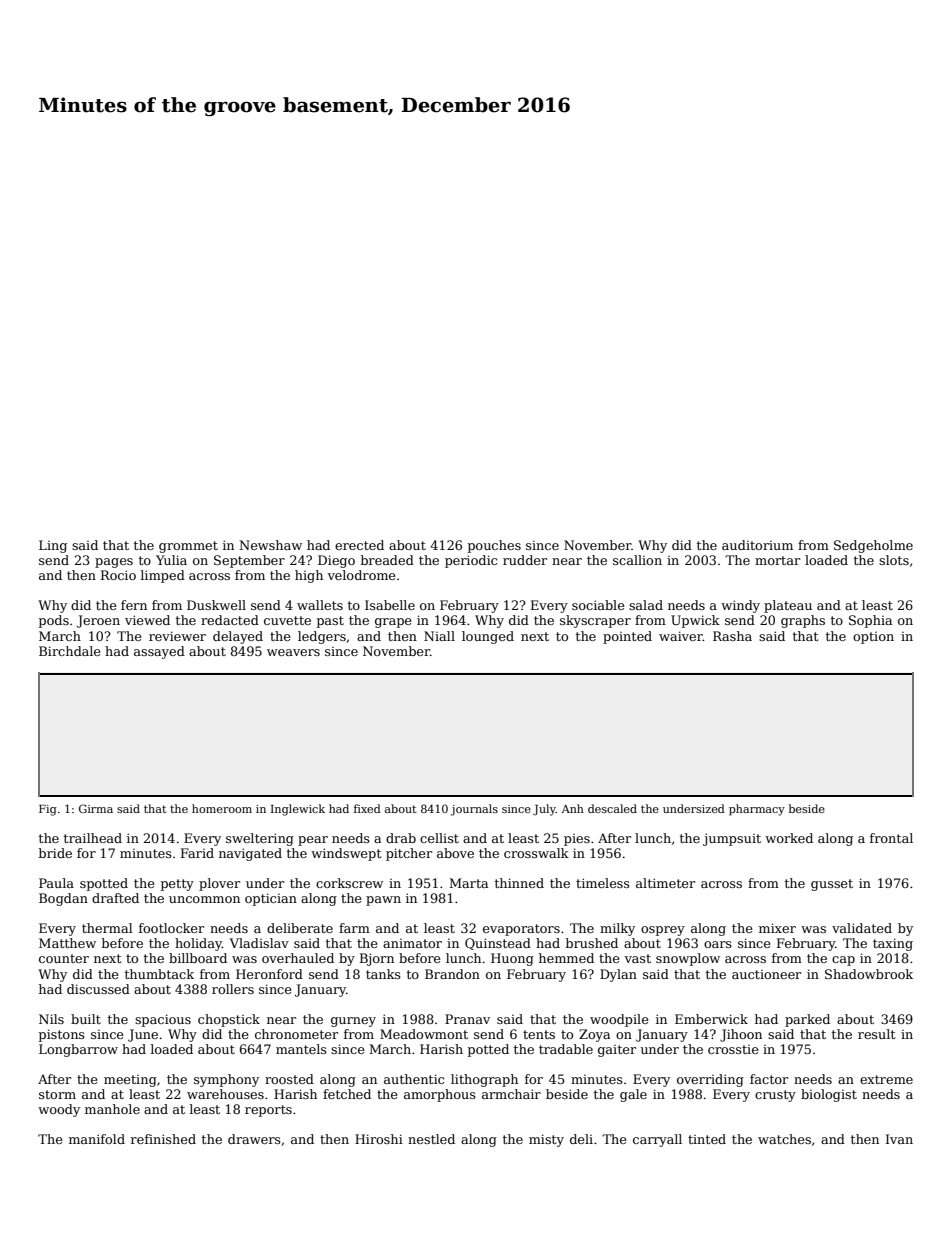  I want to click on grommet, so click(188, 547).
